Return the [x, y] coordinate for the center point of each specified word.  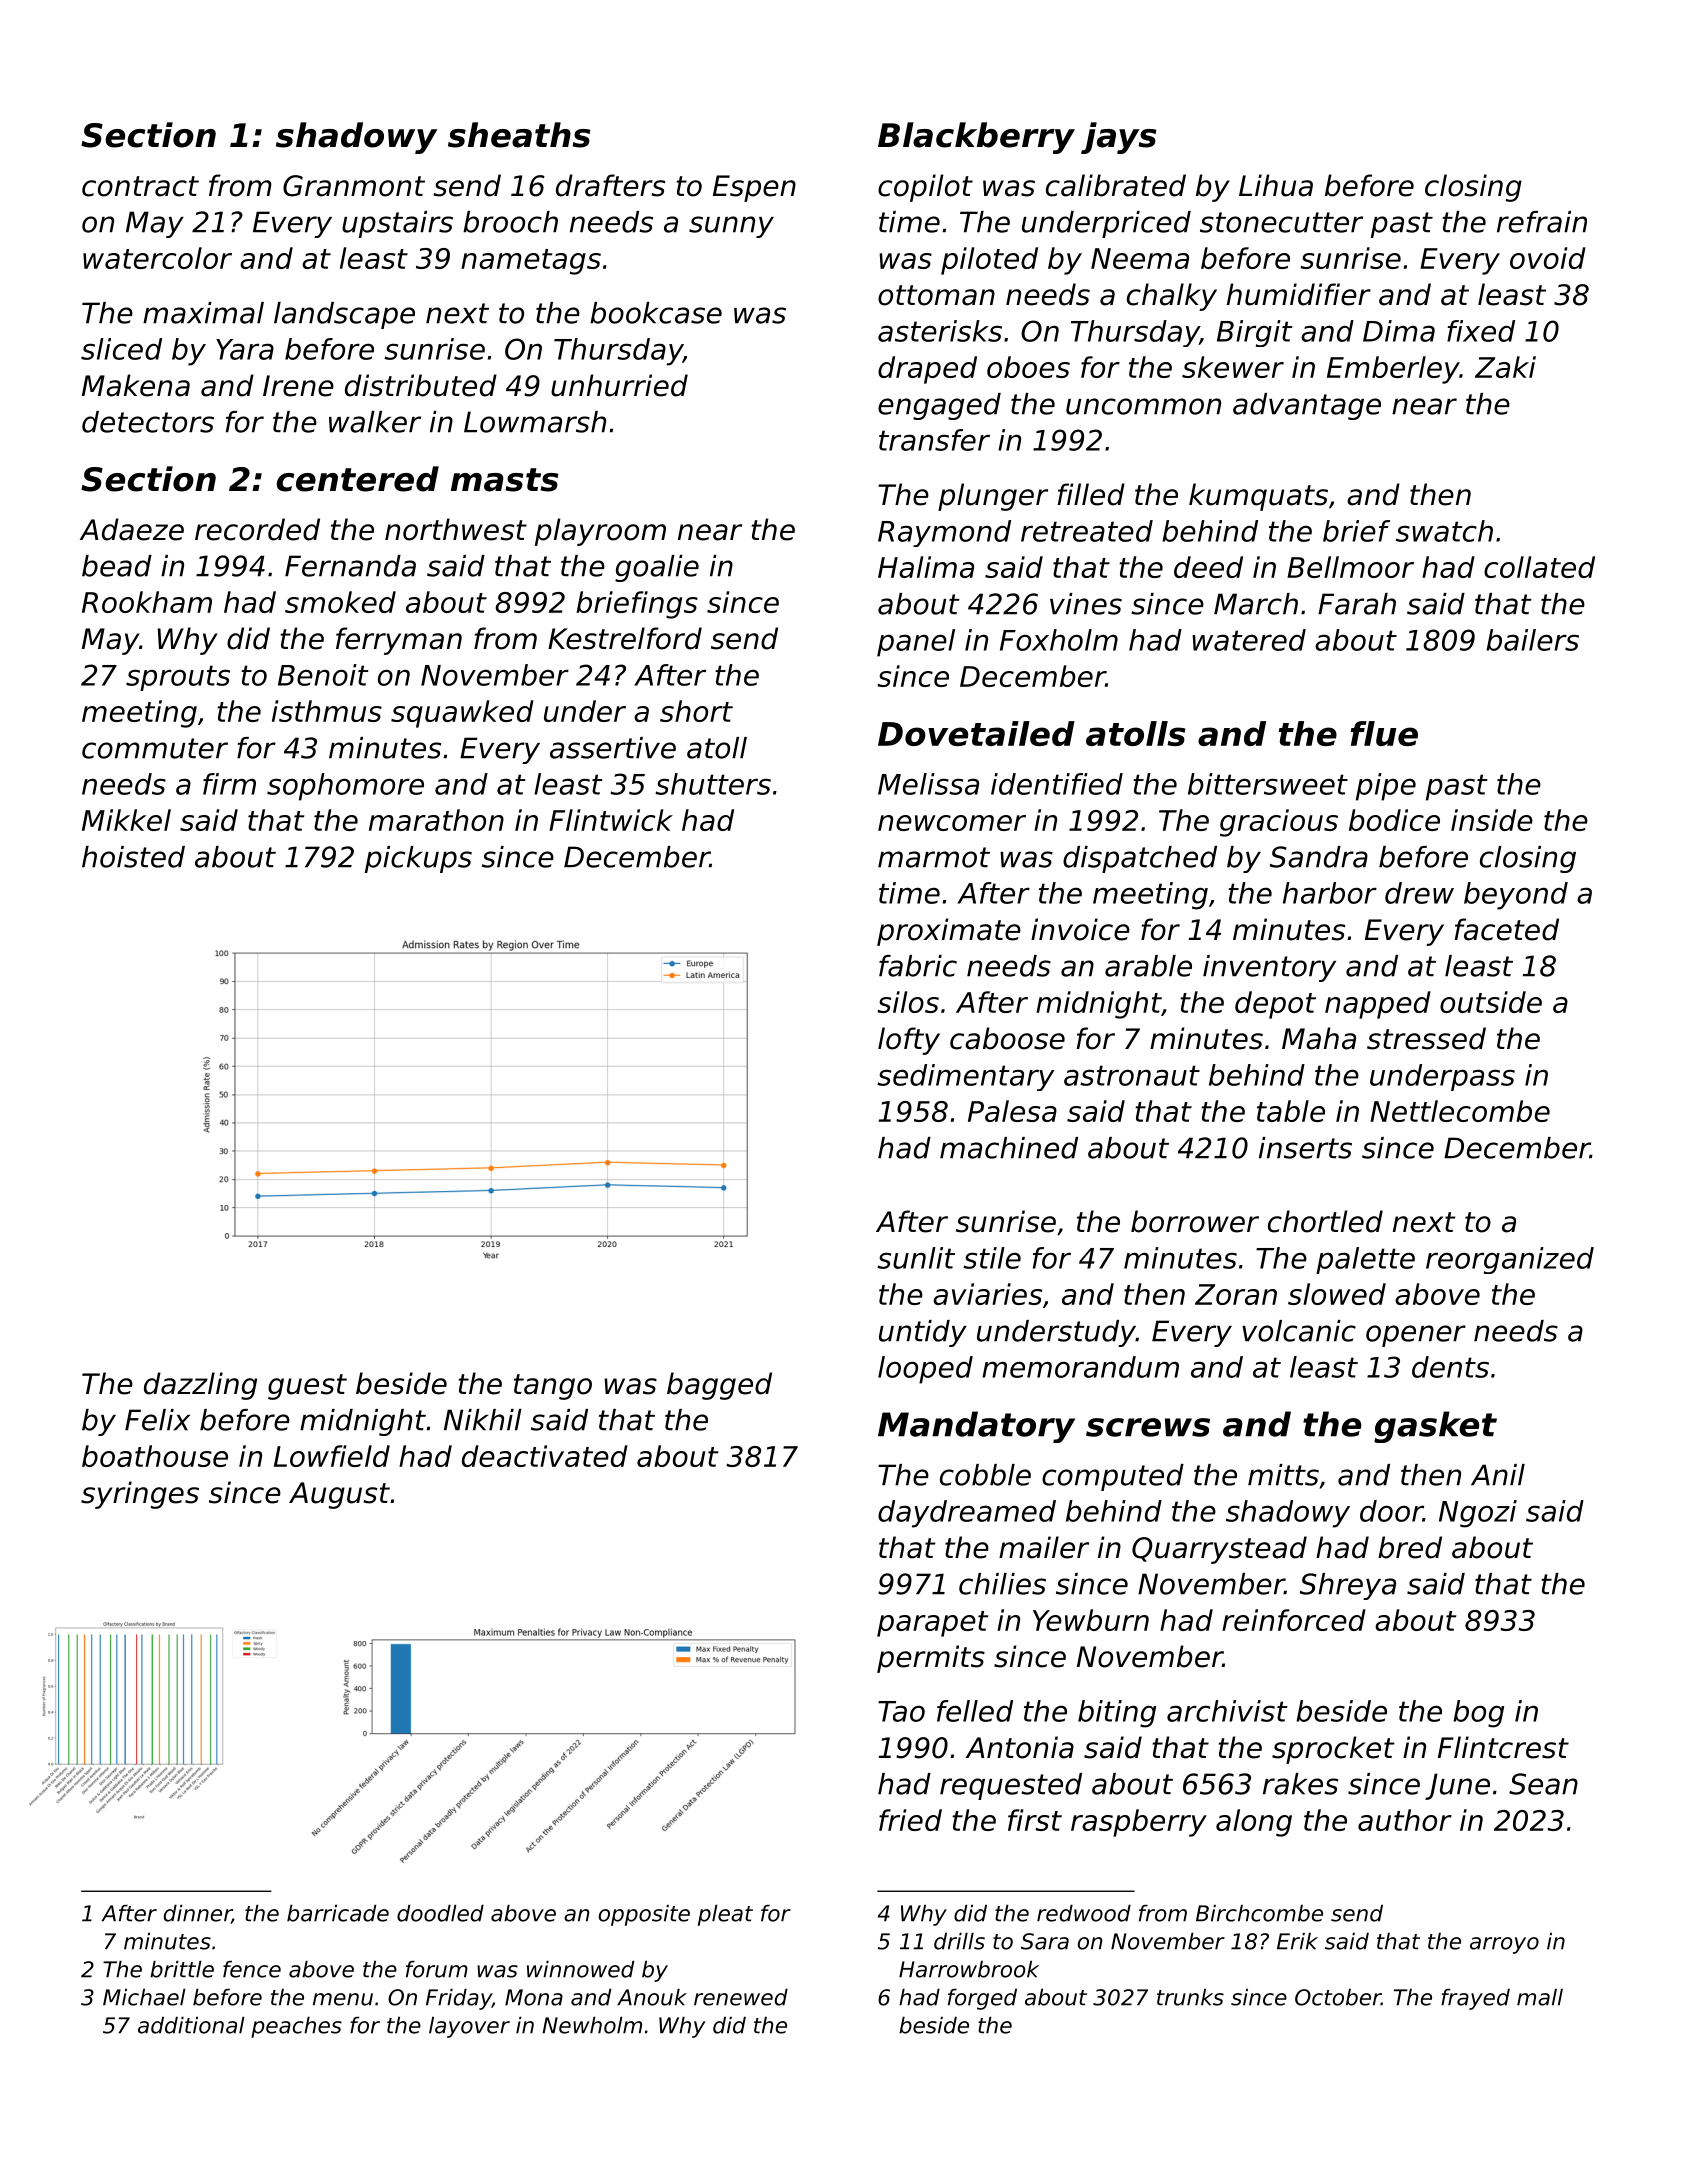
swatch [1444, 531]
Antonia [1020, 1747]
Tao [901, 1711]
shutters [713, 784]
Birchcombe [1259, 1913]
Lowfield [332, 1456]
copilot [925, 188]
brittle [182, 1969]
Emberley [1393, 370]
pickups [418, 859]
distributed [421, 385]
